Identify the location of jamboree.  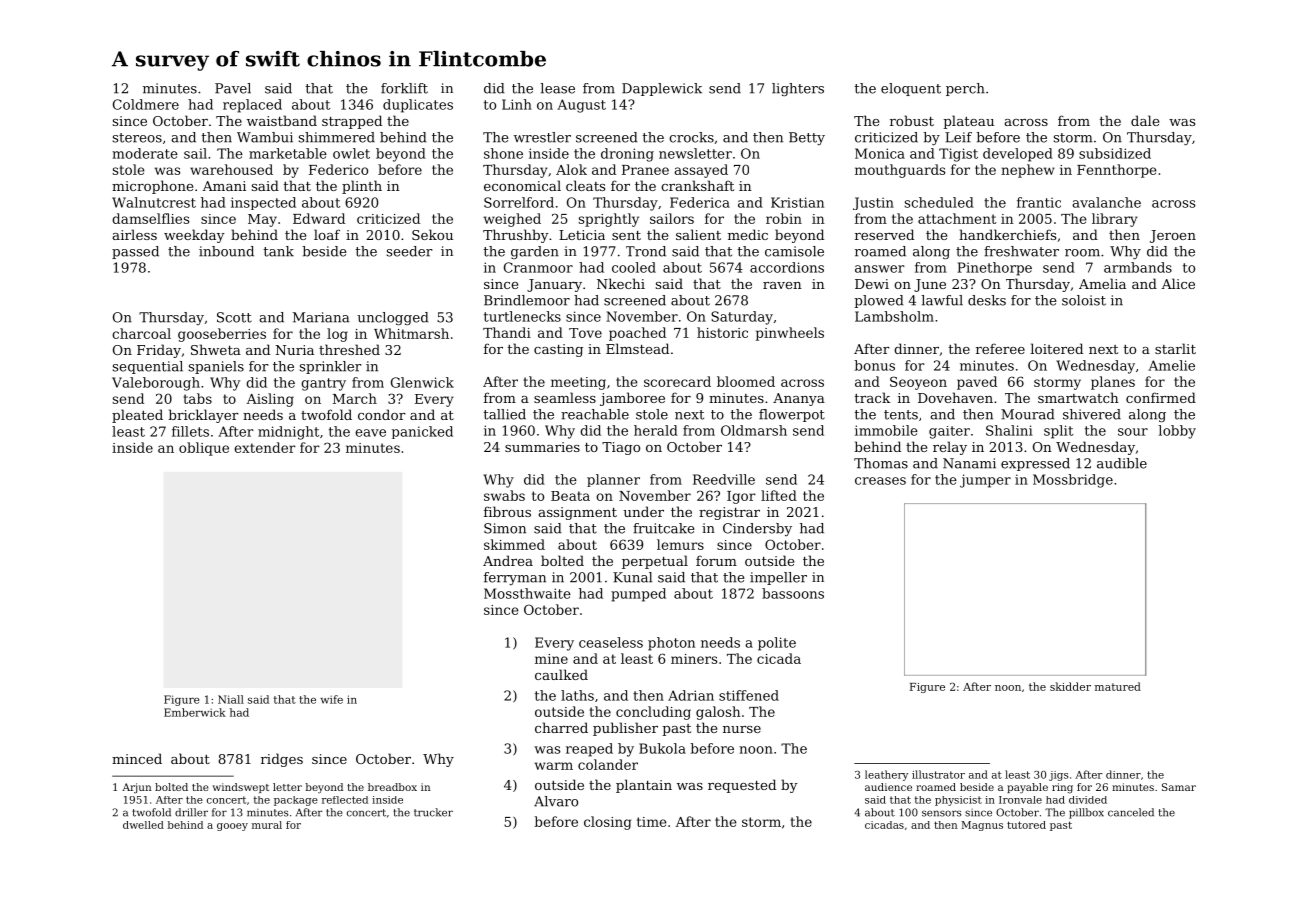
(632, 399).
